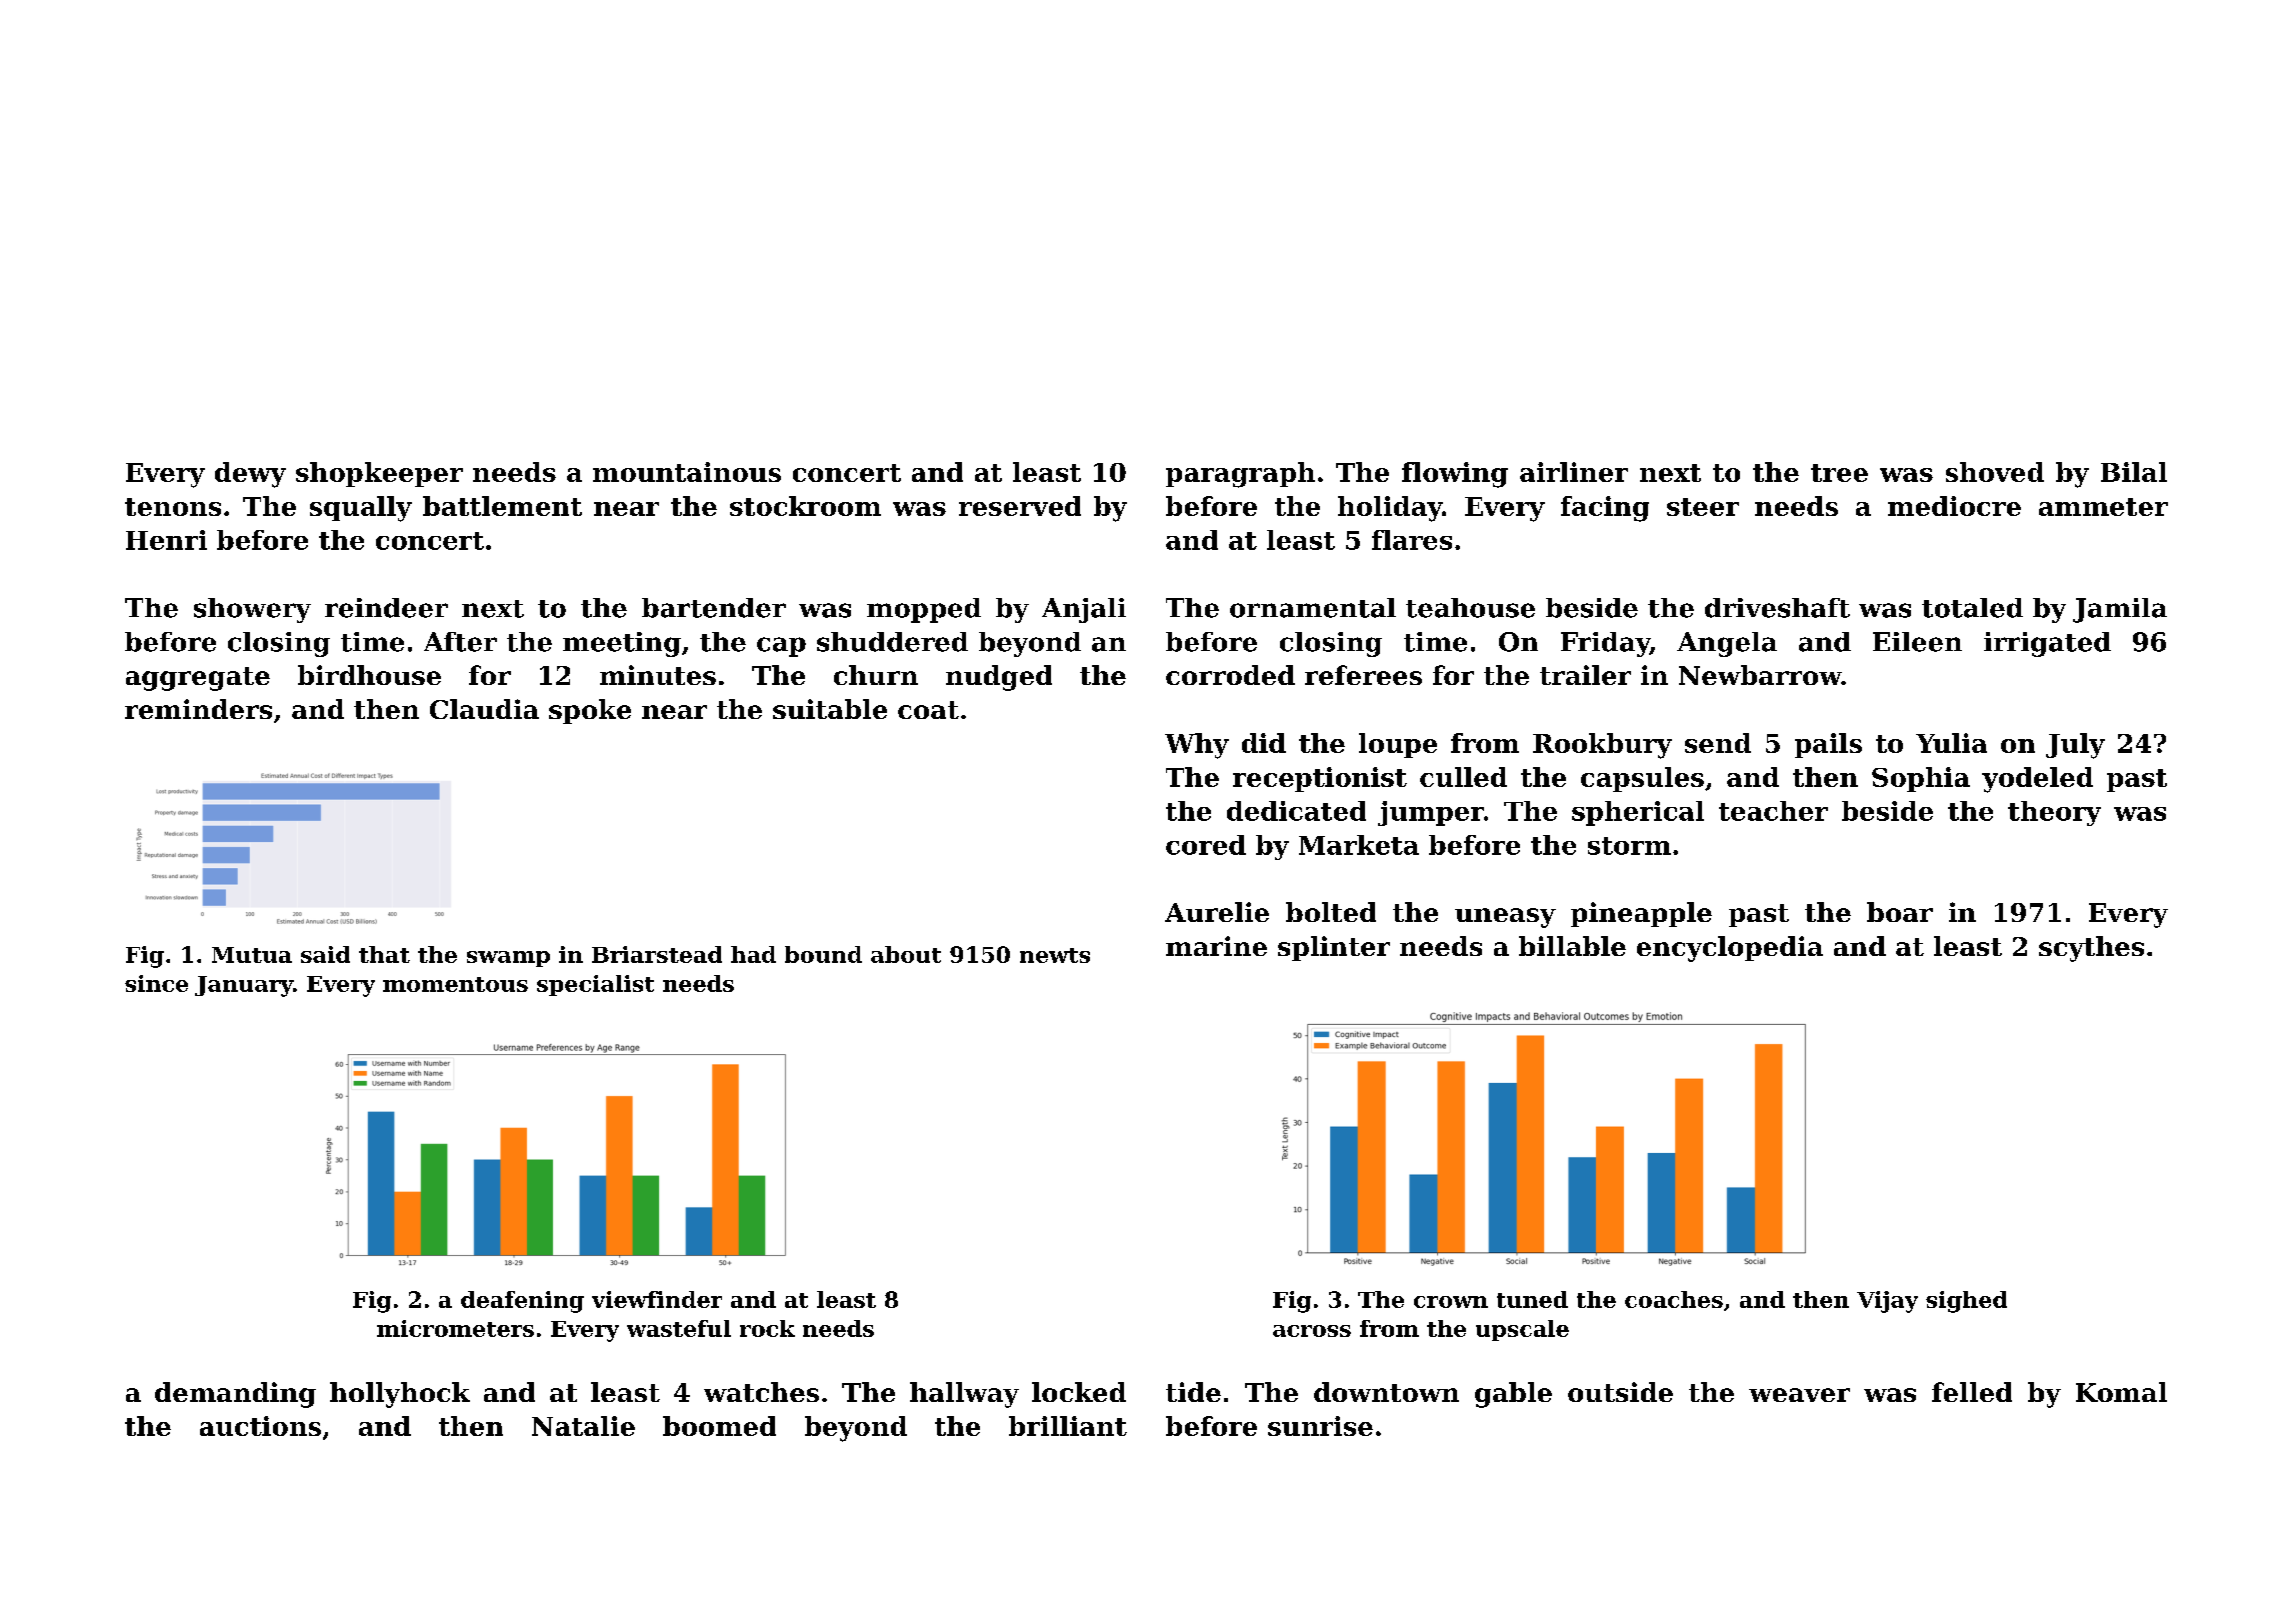 Image resolution: width=2292 pixels, height=1620 pixels. Describe the element at coordinates (2054, 813) in the document. I see `theory` at that location.
